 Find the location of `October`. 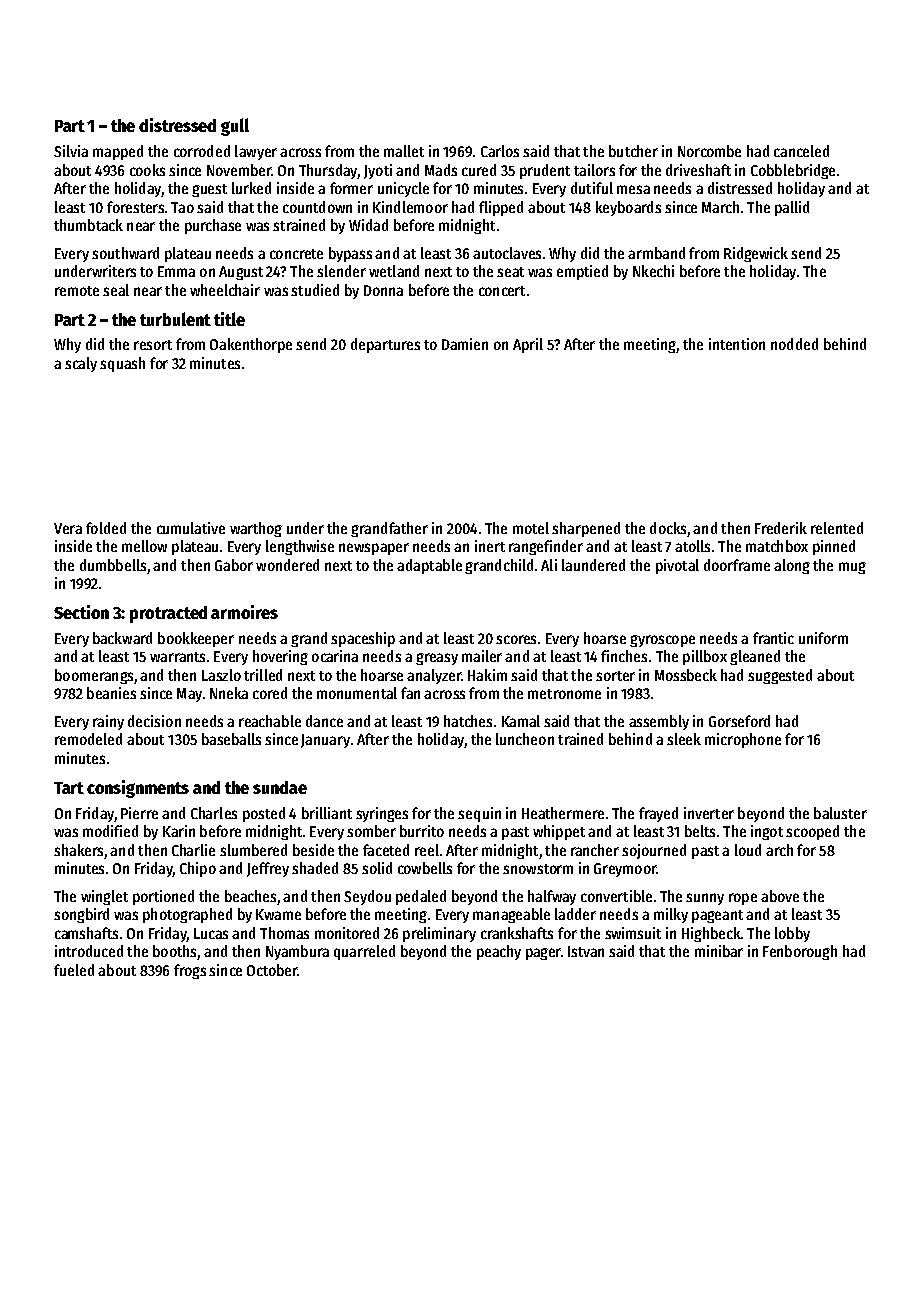

October is located at coordinates (272, 970).
